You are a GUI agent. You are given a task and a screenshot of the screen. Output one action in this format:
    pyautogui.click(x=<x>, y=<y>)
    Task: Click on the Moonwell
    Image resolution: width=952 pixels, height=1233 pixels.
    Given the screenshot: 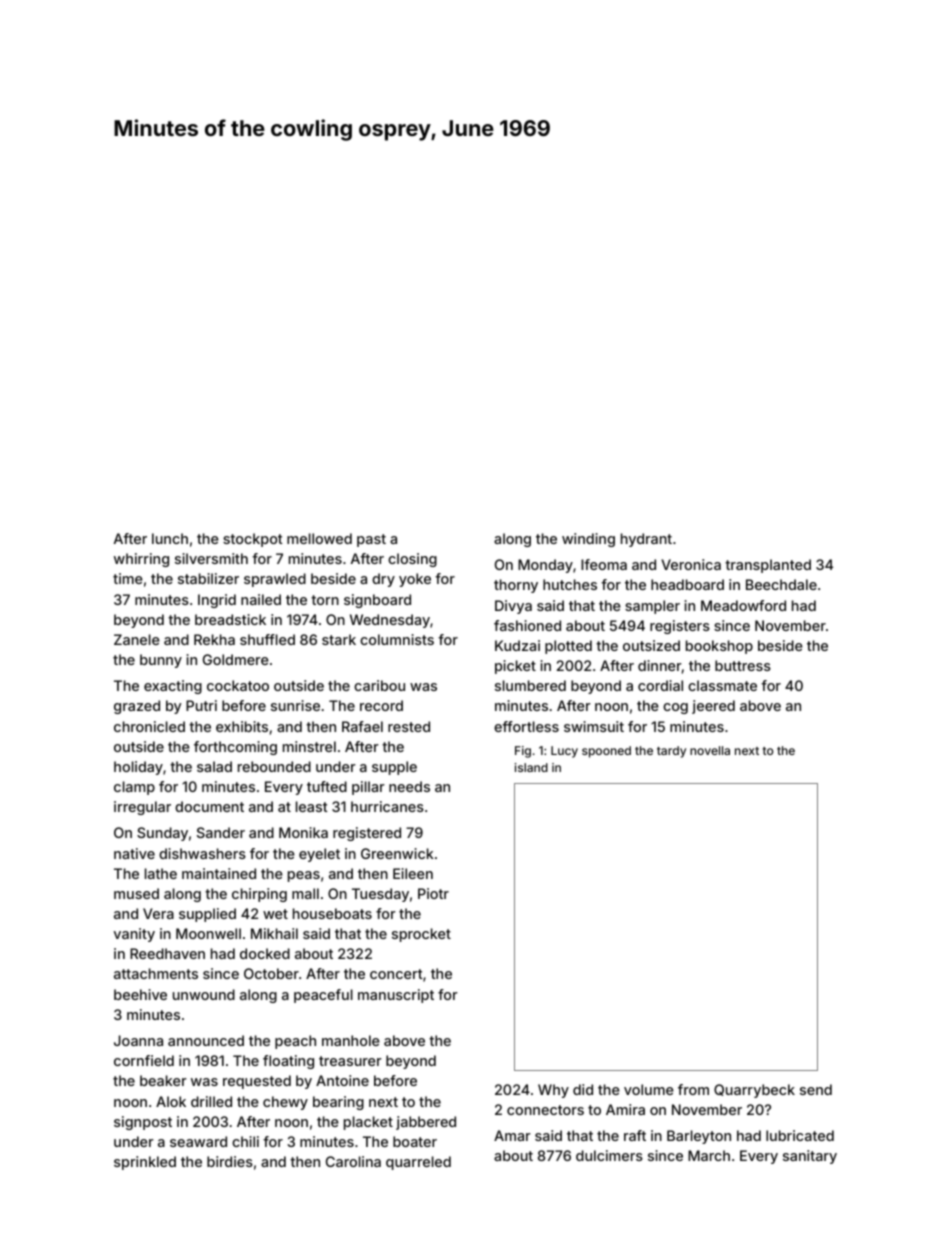 What is the action you would take?
    pyautogui.click(x=208, y=933)
